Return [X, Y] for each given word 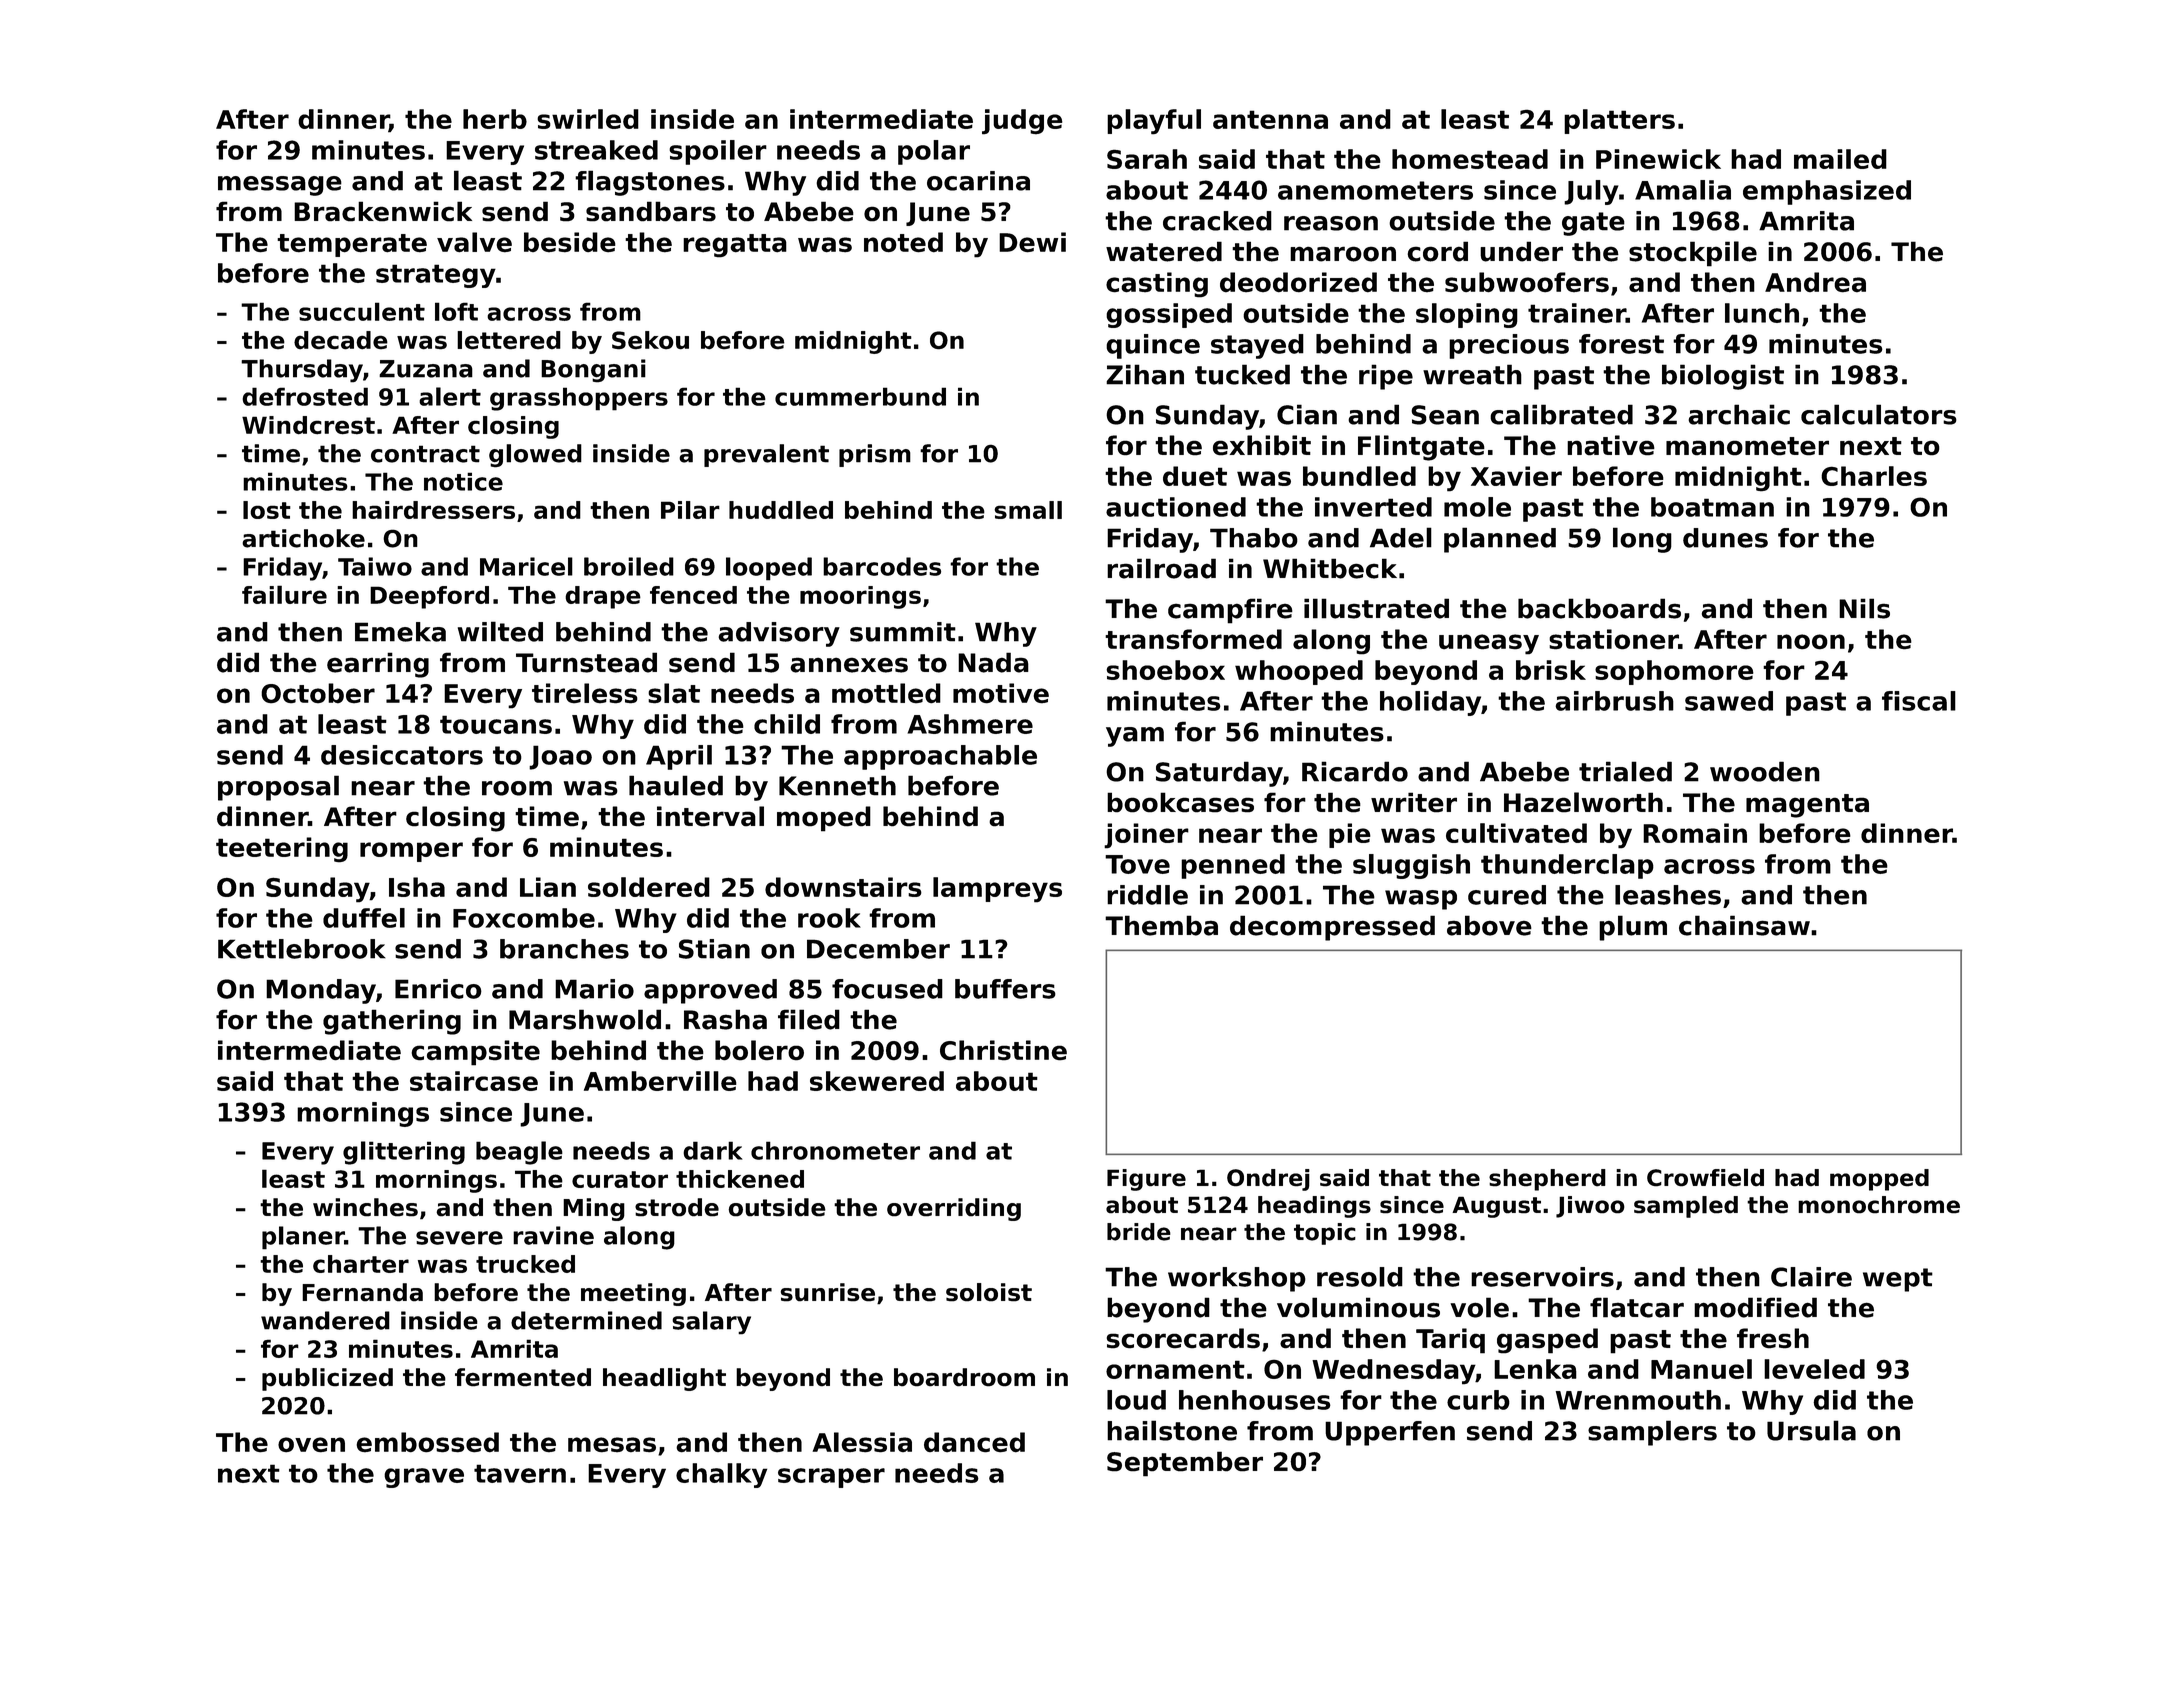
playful [1154, 122]
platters [1619, 121]
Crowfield [1705, 1177]
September [1185, 1464]
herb [495, 119]
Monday [321, 991]
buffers [1005, 989]
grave [424, 1478]
